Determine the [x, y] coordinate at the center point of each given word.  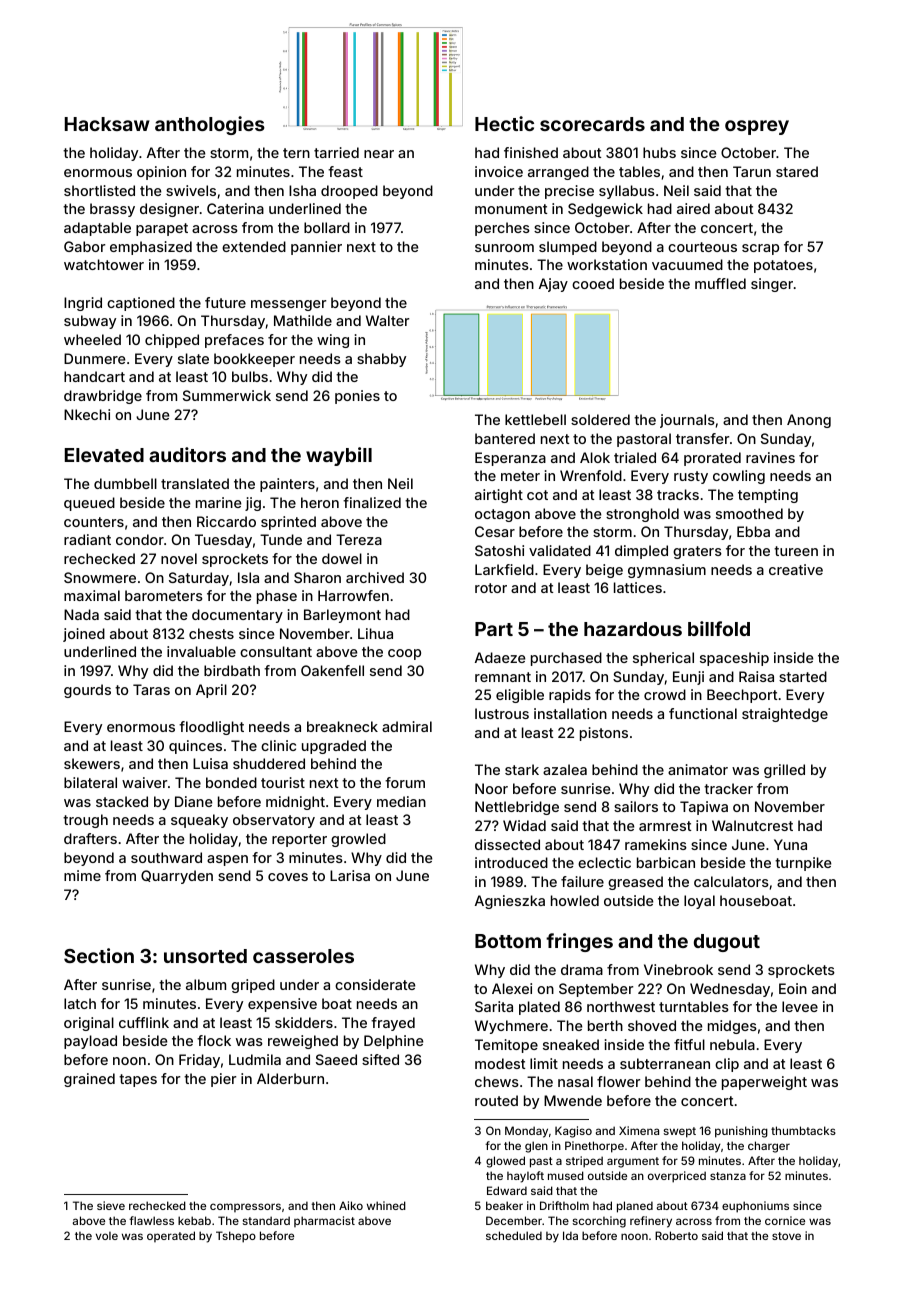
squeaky [199, 821]
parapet [162, 229]
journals [687, 421]
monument [511, 209]
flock [214, 1040]
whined [386, 1205]
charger [769, 1147]
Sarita [494, 1006]
